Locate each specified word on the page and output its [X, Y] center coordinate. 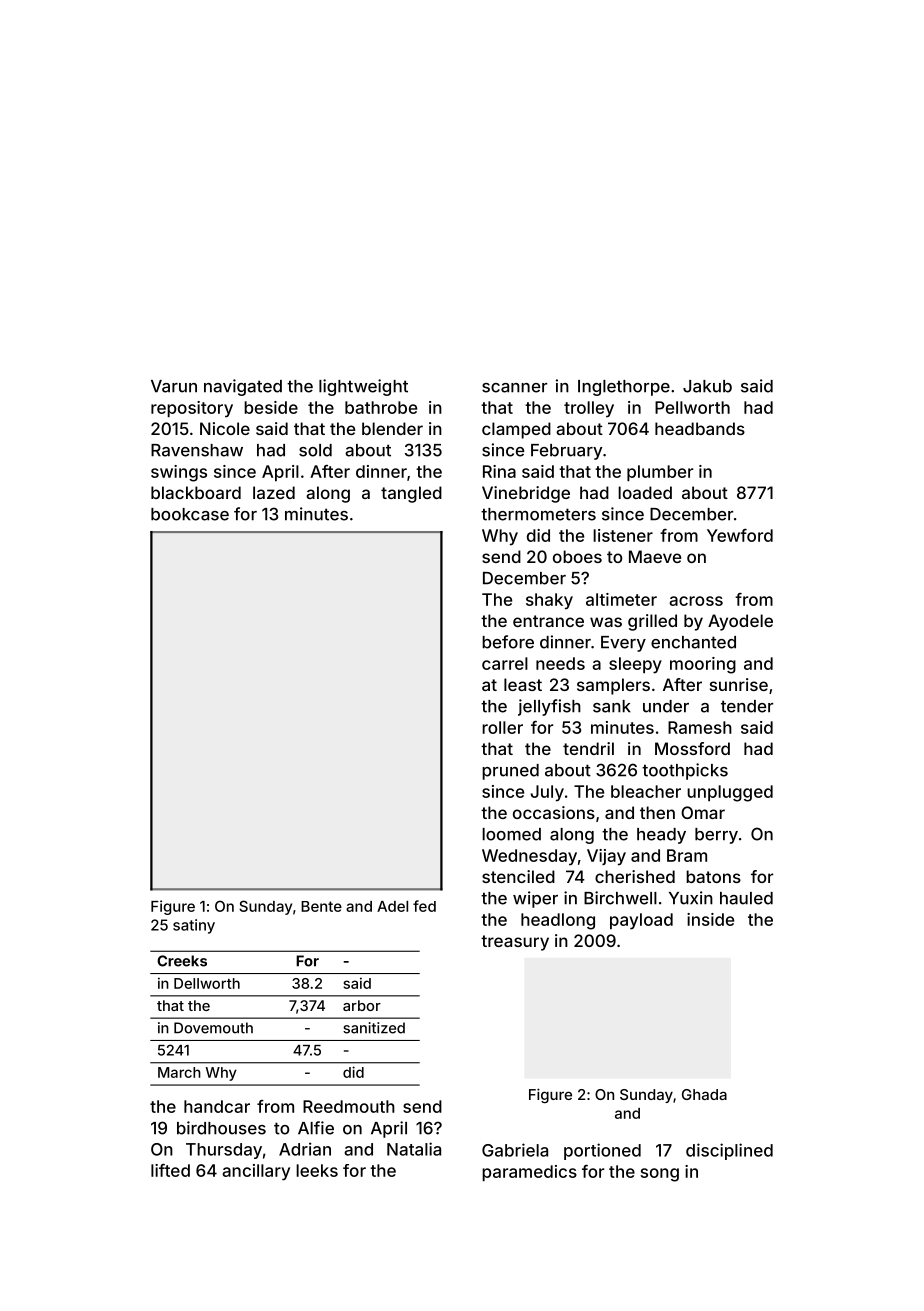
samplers [613, 686]
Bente [321, 906]
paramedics [529, 1173]
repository [192, 409]
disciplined [729, 1151]
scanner [514, 388]
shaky [549, 601]
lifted [170, 1170]
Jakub [707, 386]
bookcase [190, 514]
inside [710, 919]
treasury [515, 943]
